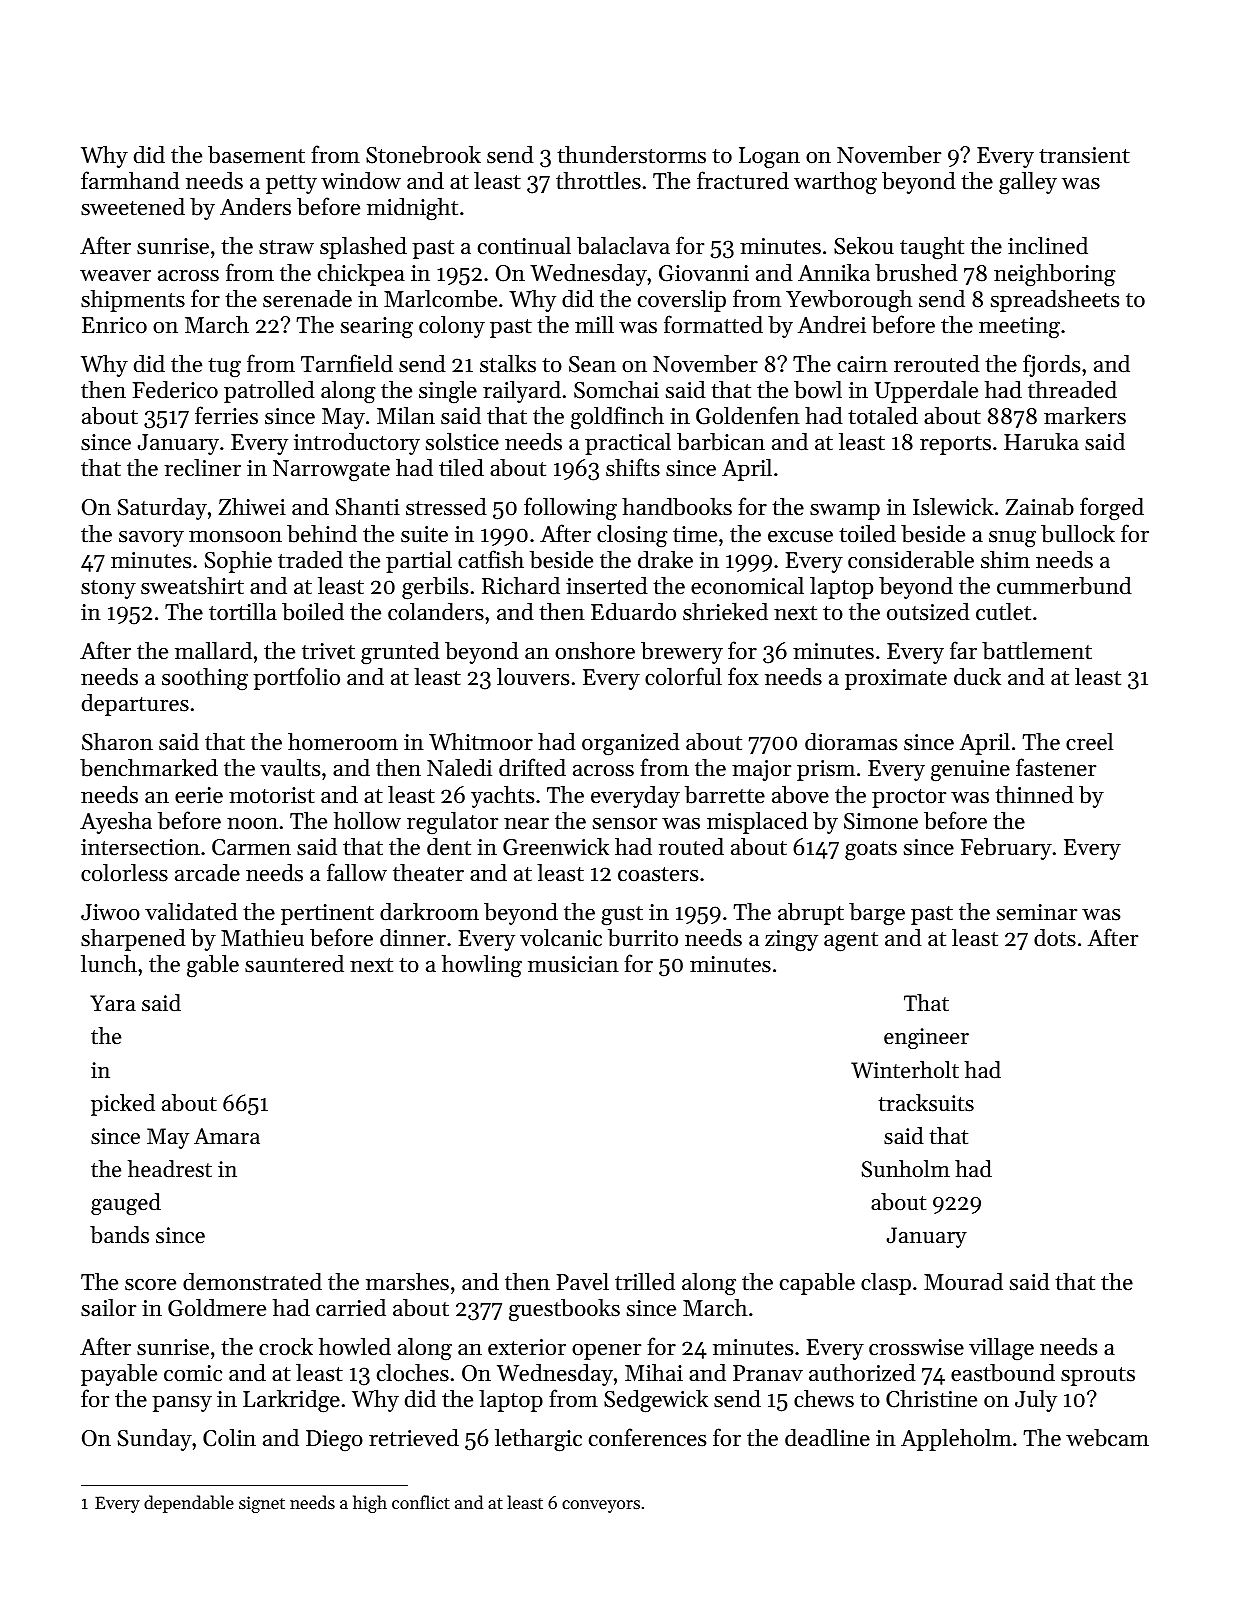  I want to click on tracksuits, so click(926, 1103).
